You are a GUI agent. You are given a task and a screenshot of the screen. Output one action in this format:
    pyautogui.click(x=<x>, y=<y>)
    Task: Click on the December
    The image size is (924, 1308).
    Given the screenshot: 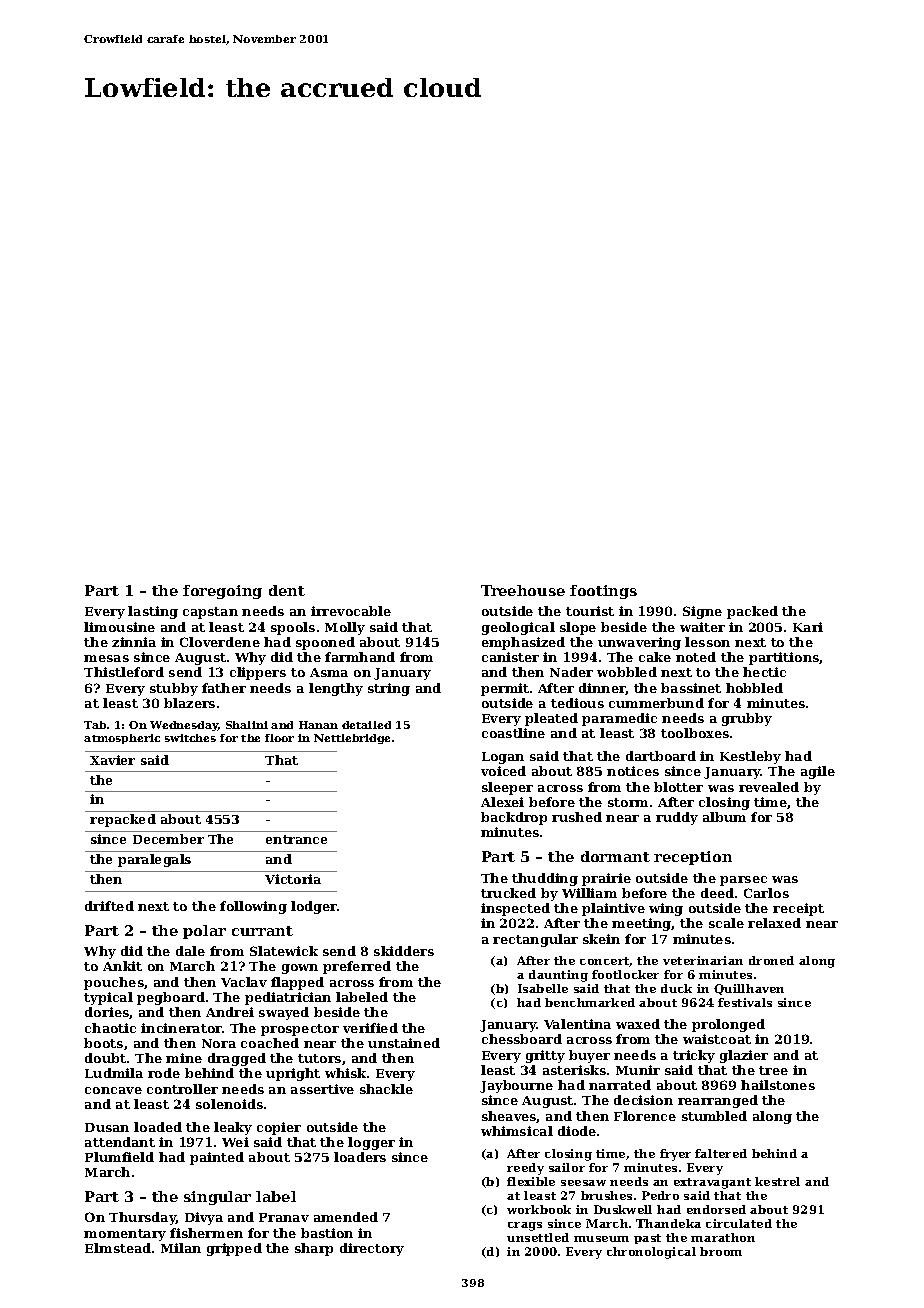 What is the action you would take?
    pyautogui.click(x=168, y=839)
